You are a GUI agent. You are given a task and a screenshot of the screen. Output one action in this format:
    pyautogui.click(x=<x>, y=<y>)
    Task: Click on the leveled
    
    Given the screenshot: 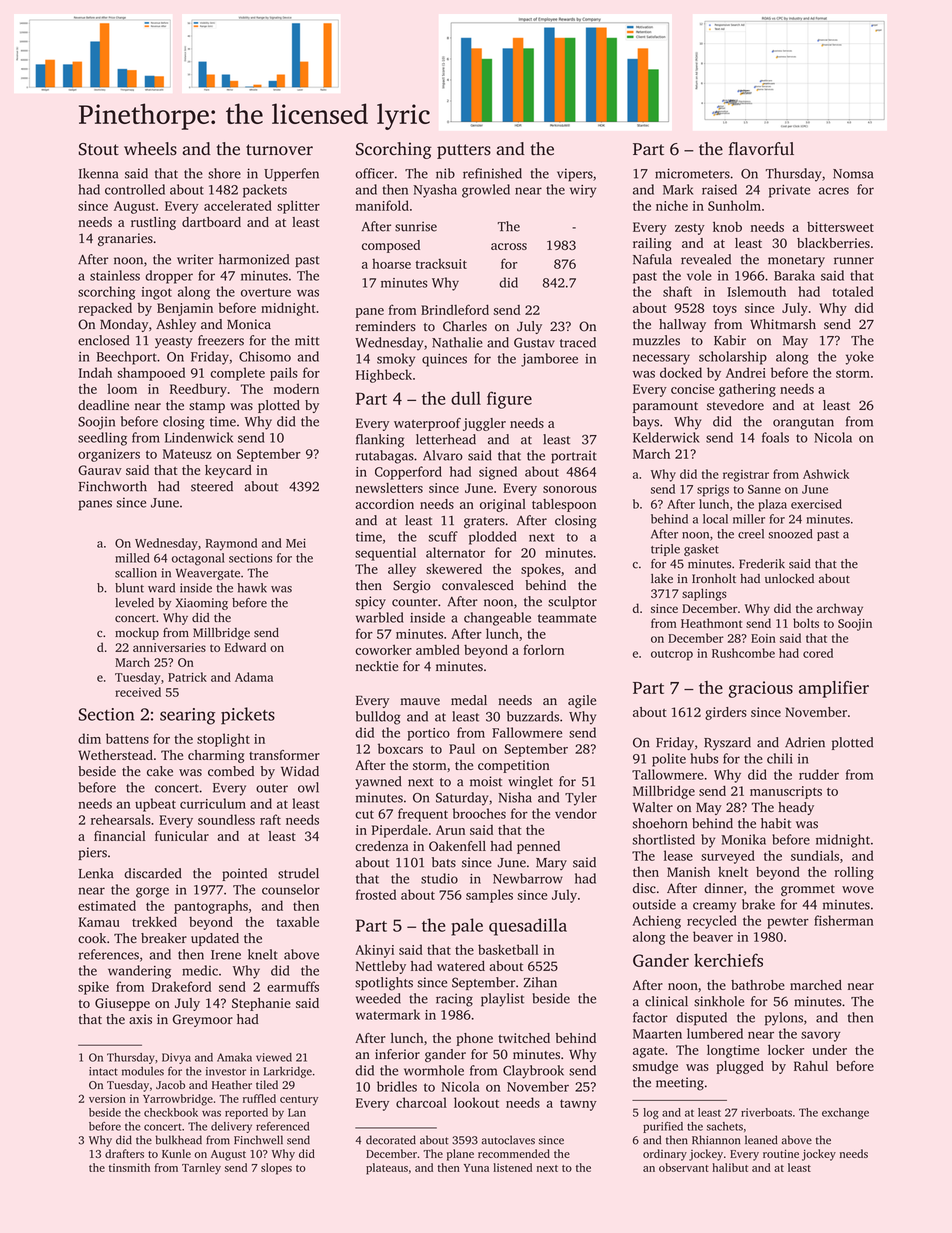 What is the action you would take?
    pyautogui.click(x=134, y=603)
